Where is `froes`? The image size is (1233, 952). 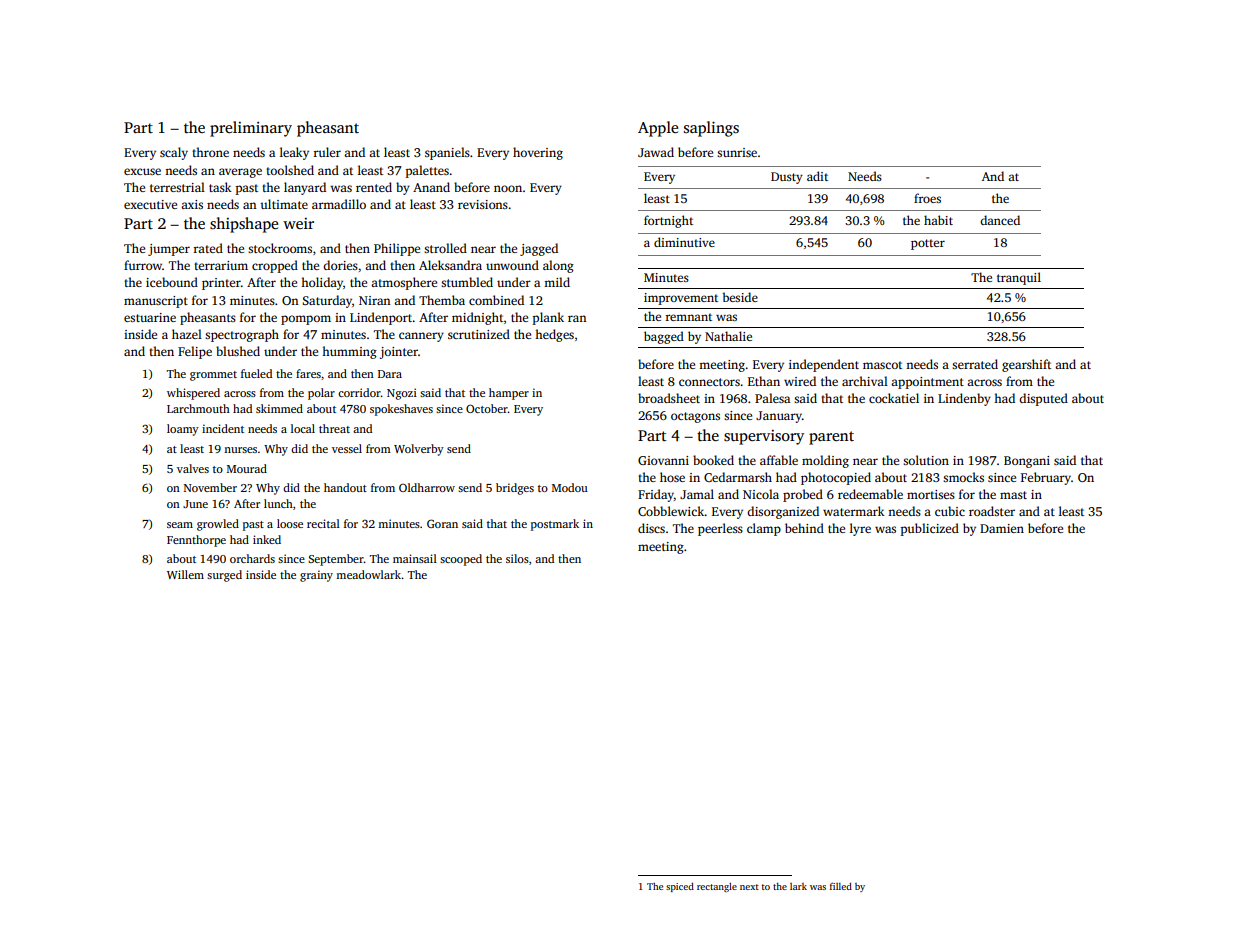 froes is located at coordinates (927, 198).
